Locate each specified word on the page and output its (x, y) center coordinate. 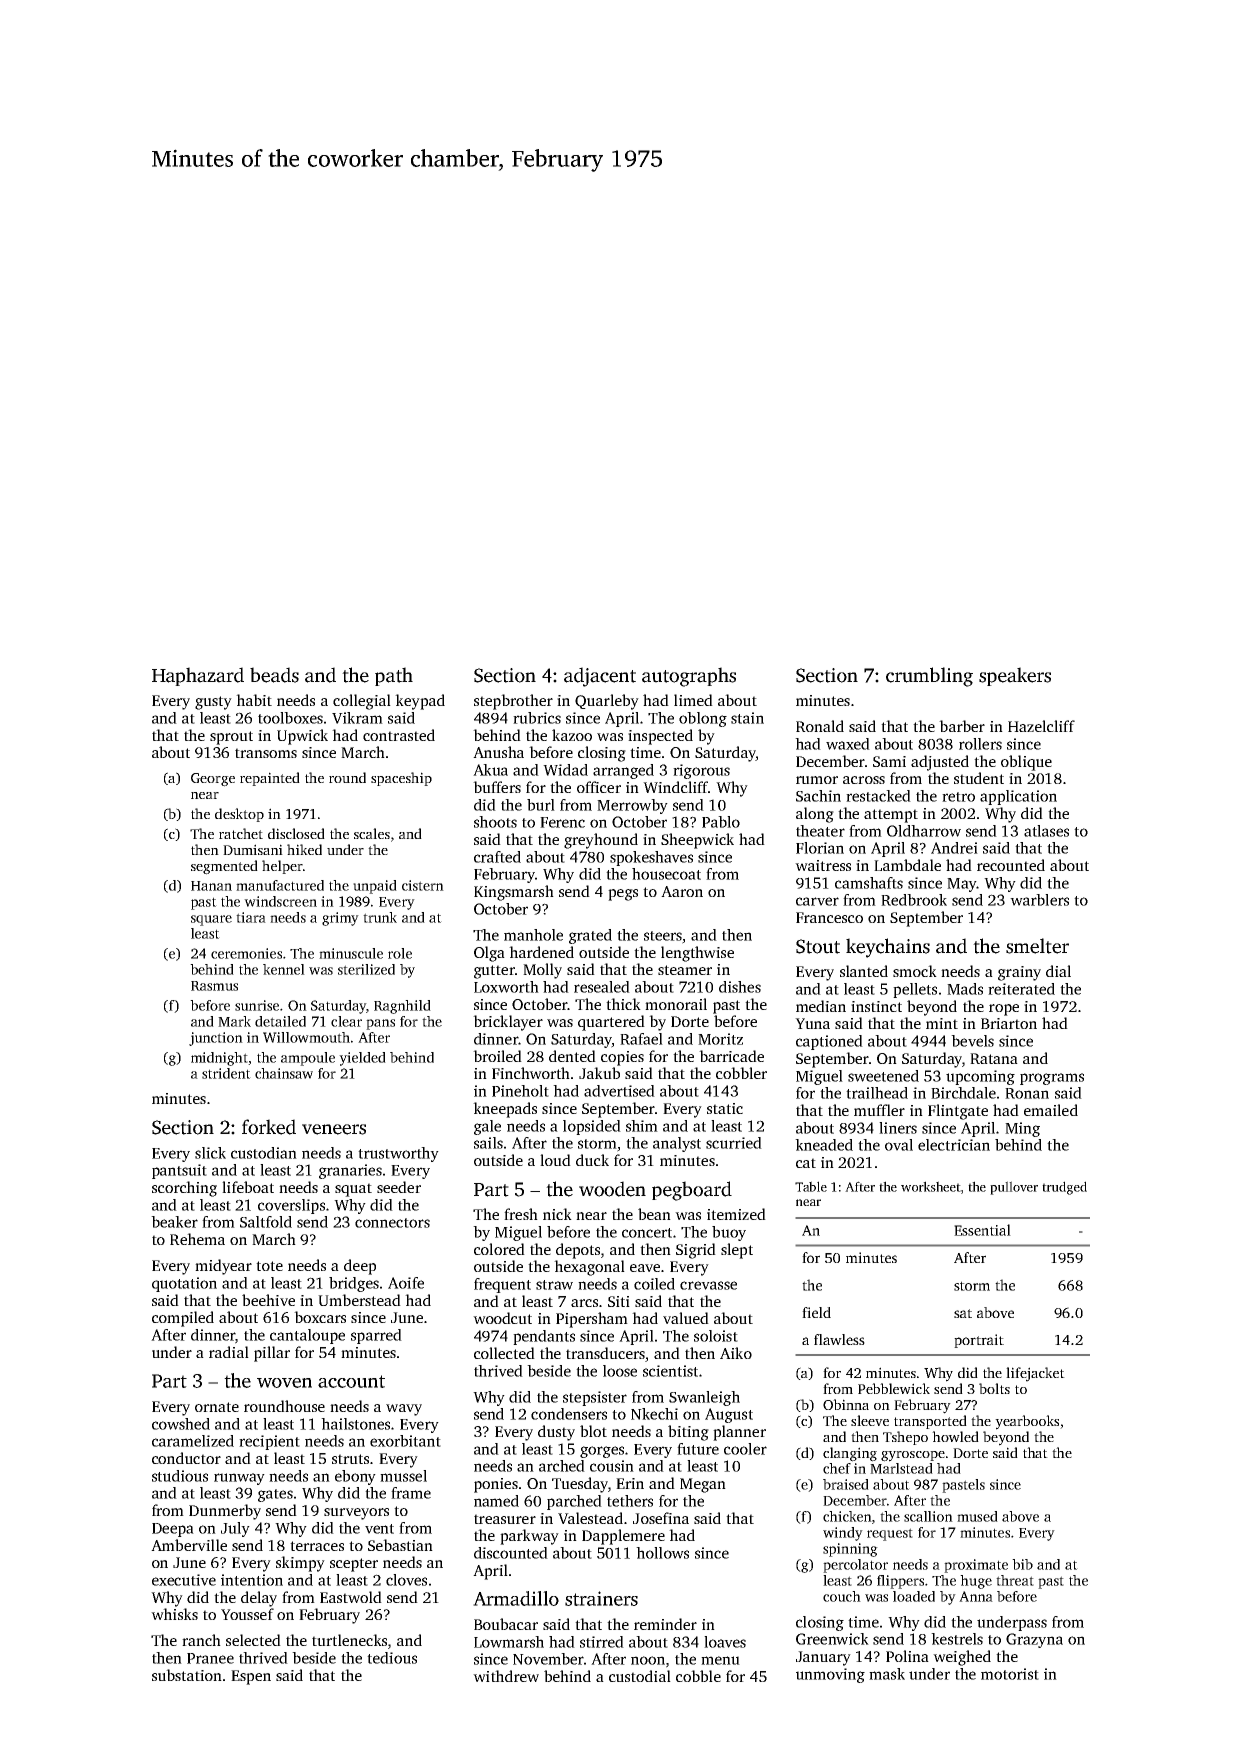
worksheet (931, 1186)
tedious (392, 1658)
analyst (677, 1144)
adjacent (600, 677)
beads (274, 675)
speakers (1015, 676)
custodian (264, 1153)
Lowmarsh (509, 1642)
